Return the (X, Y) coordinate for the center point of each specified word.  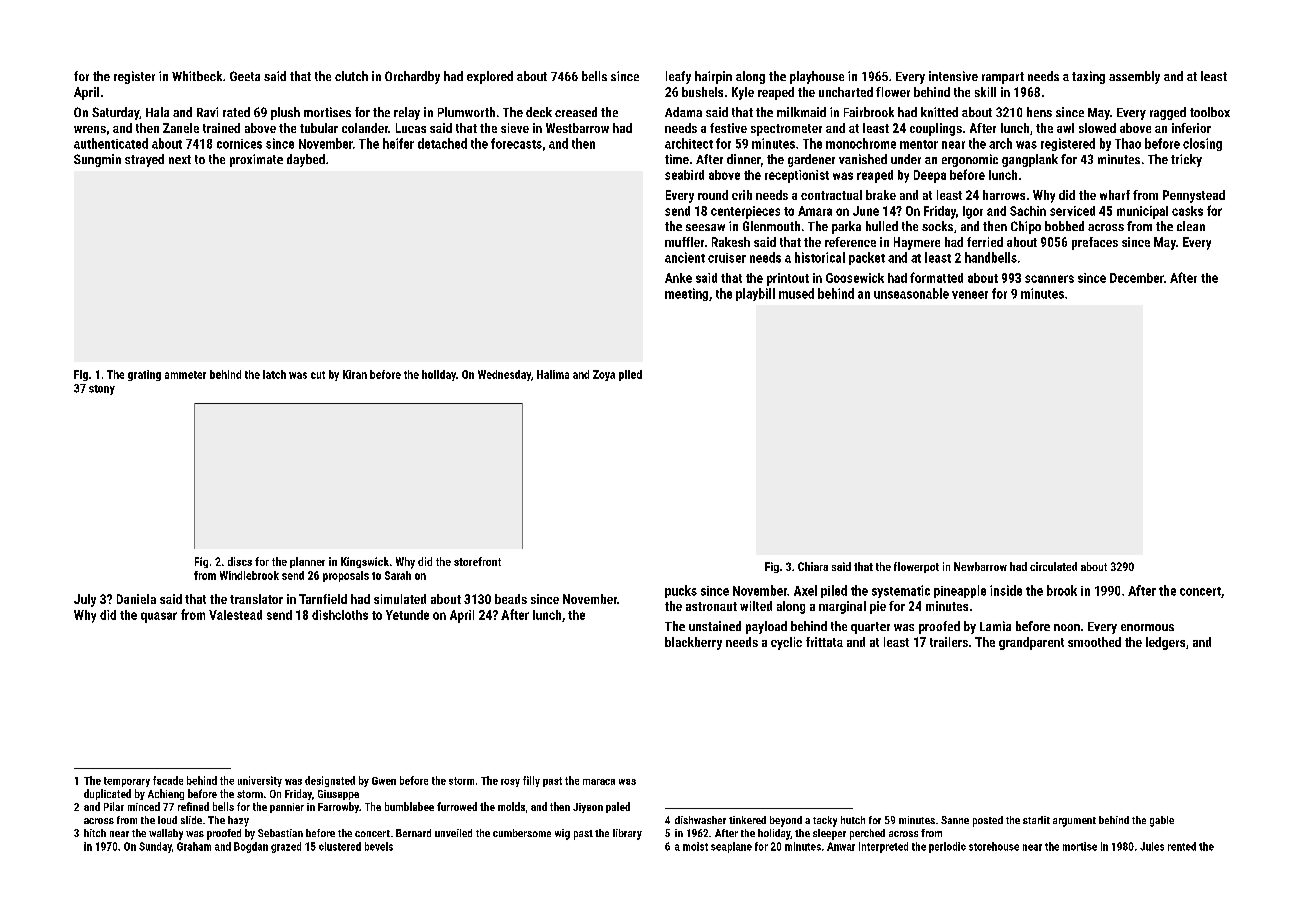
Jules (1152, 846)
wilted (756, 606)
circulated (1053, 566)
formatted (936, 277)
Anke (678, 278)
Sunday (155, 847)
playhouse (817, 77)
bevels (379, 846)
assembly (1134, 77)
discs (240, 561)
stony (102, 390)
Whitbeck (197, 76)
